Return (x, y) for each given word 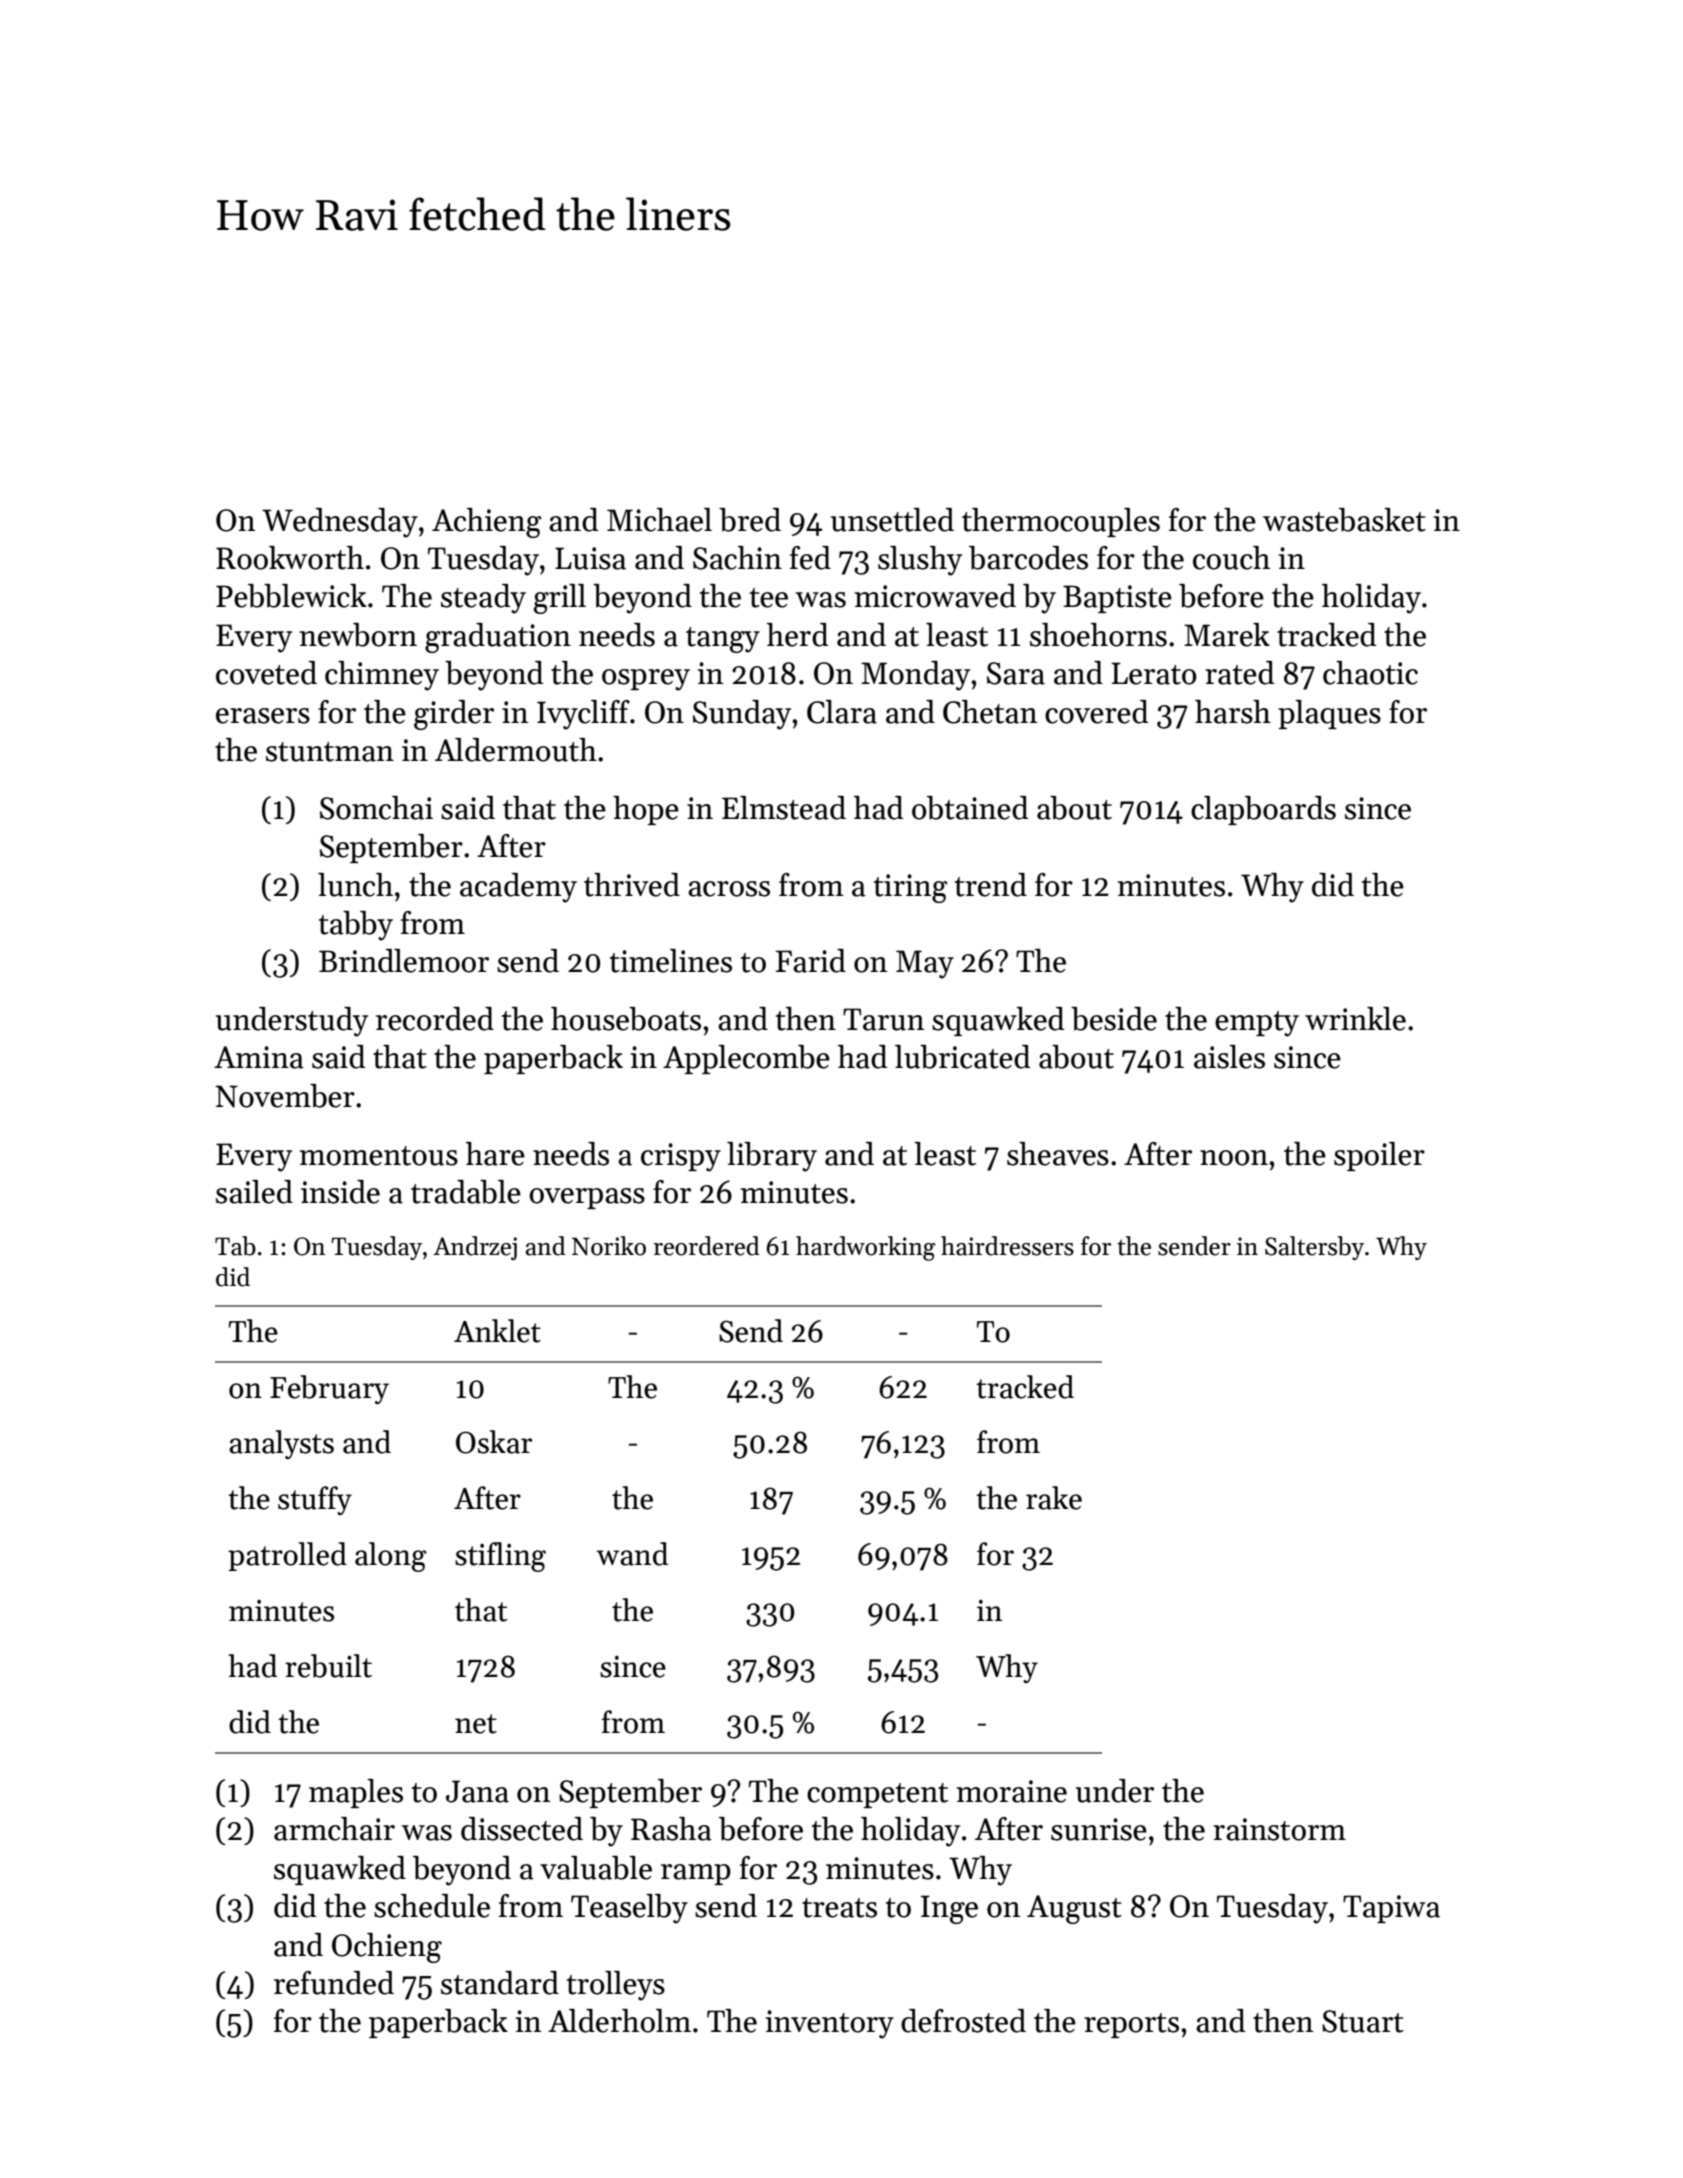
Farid (810, 961)
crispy (681, 1157)
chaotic (1370, 673)
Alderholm (619, 2021)
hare (495, 1154)
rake (1054, 1498)
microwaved (935, 596)
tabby (356, 926)
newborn (358, 635)
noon (1234, 1158)
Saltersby (1314, 1248)
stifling (500, 1557)
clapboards (1263, 810)
